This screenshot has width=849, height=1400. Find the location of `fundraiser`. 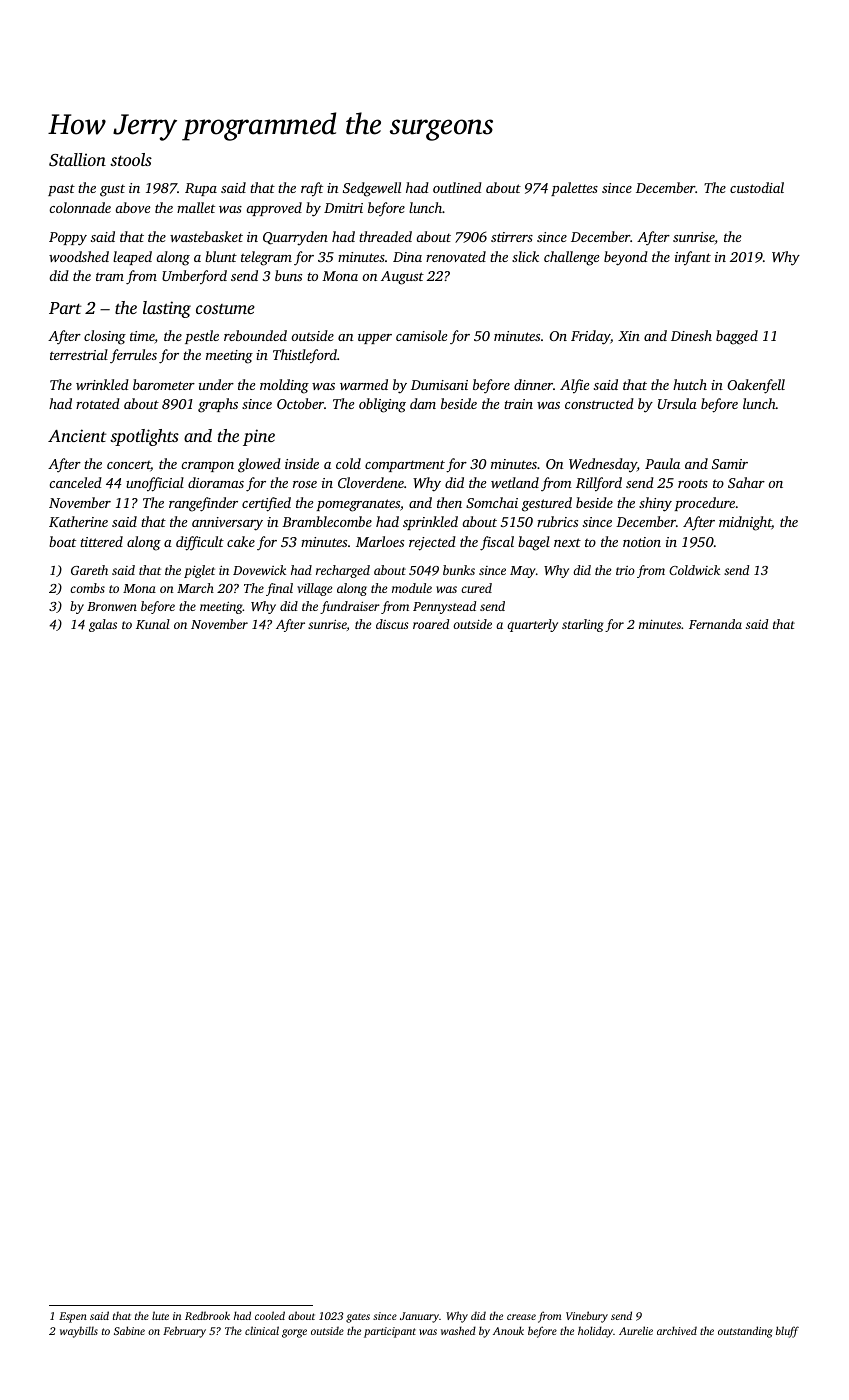

fundraiser is located at coordinates (350, 607).
